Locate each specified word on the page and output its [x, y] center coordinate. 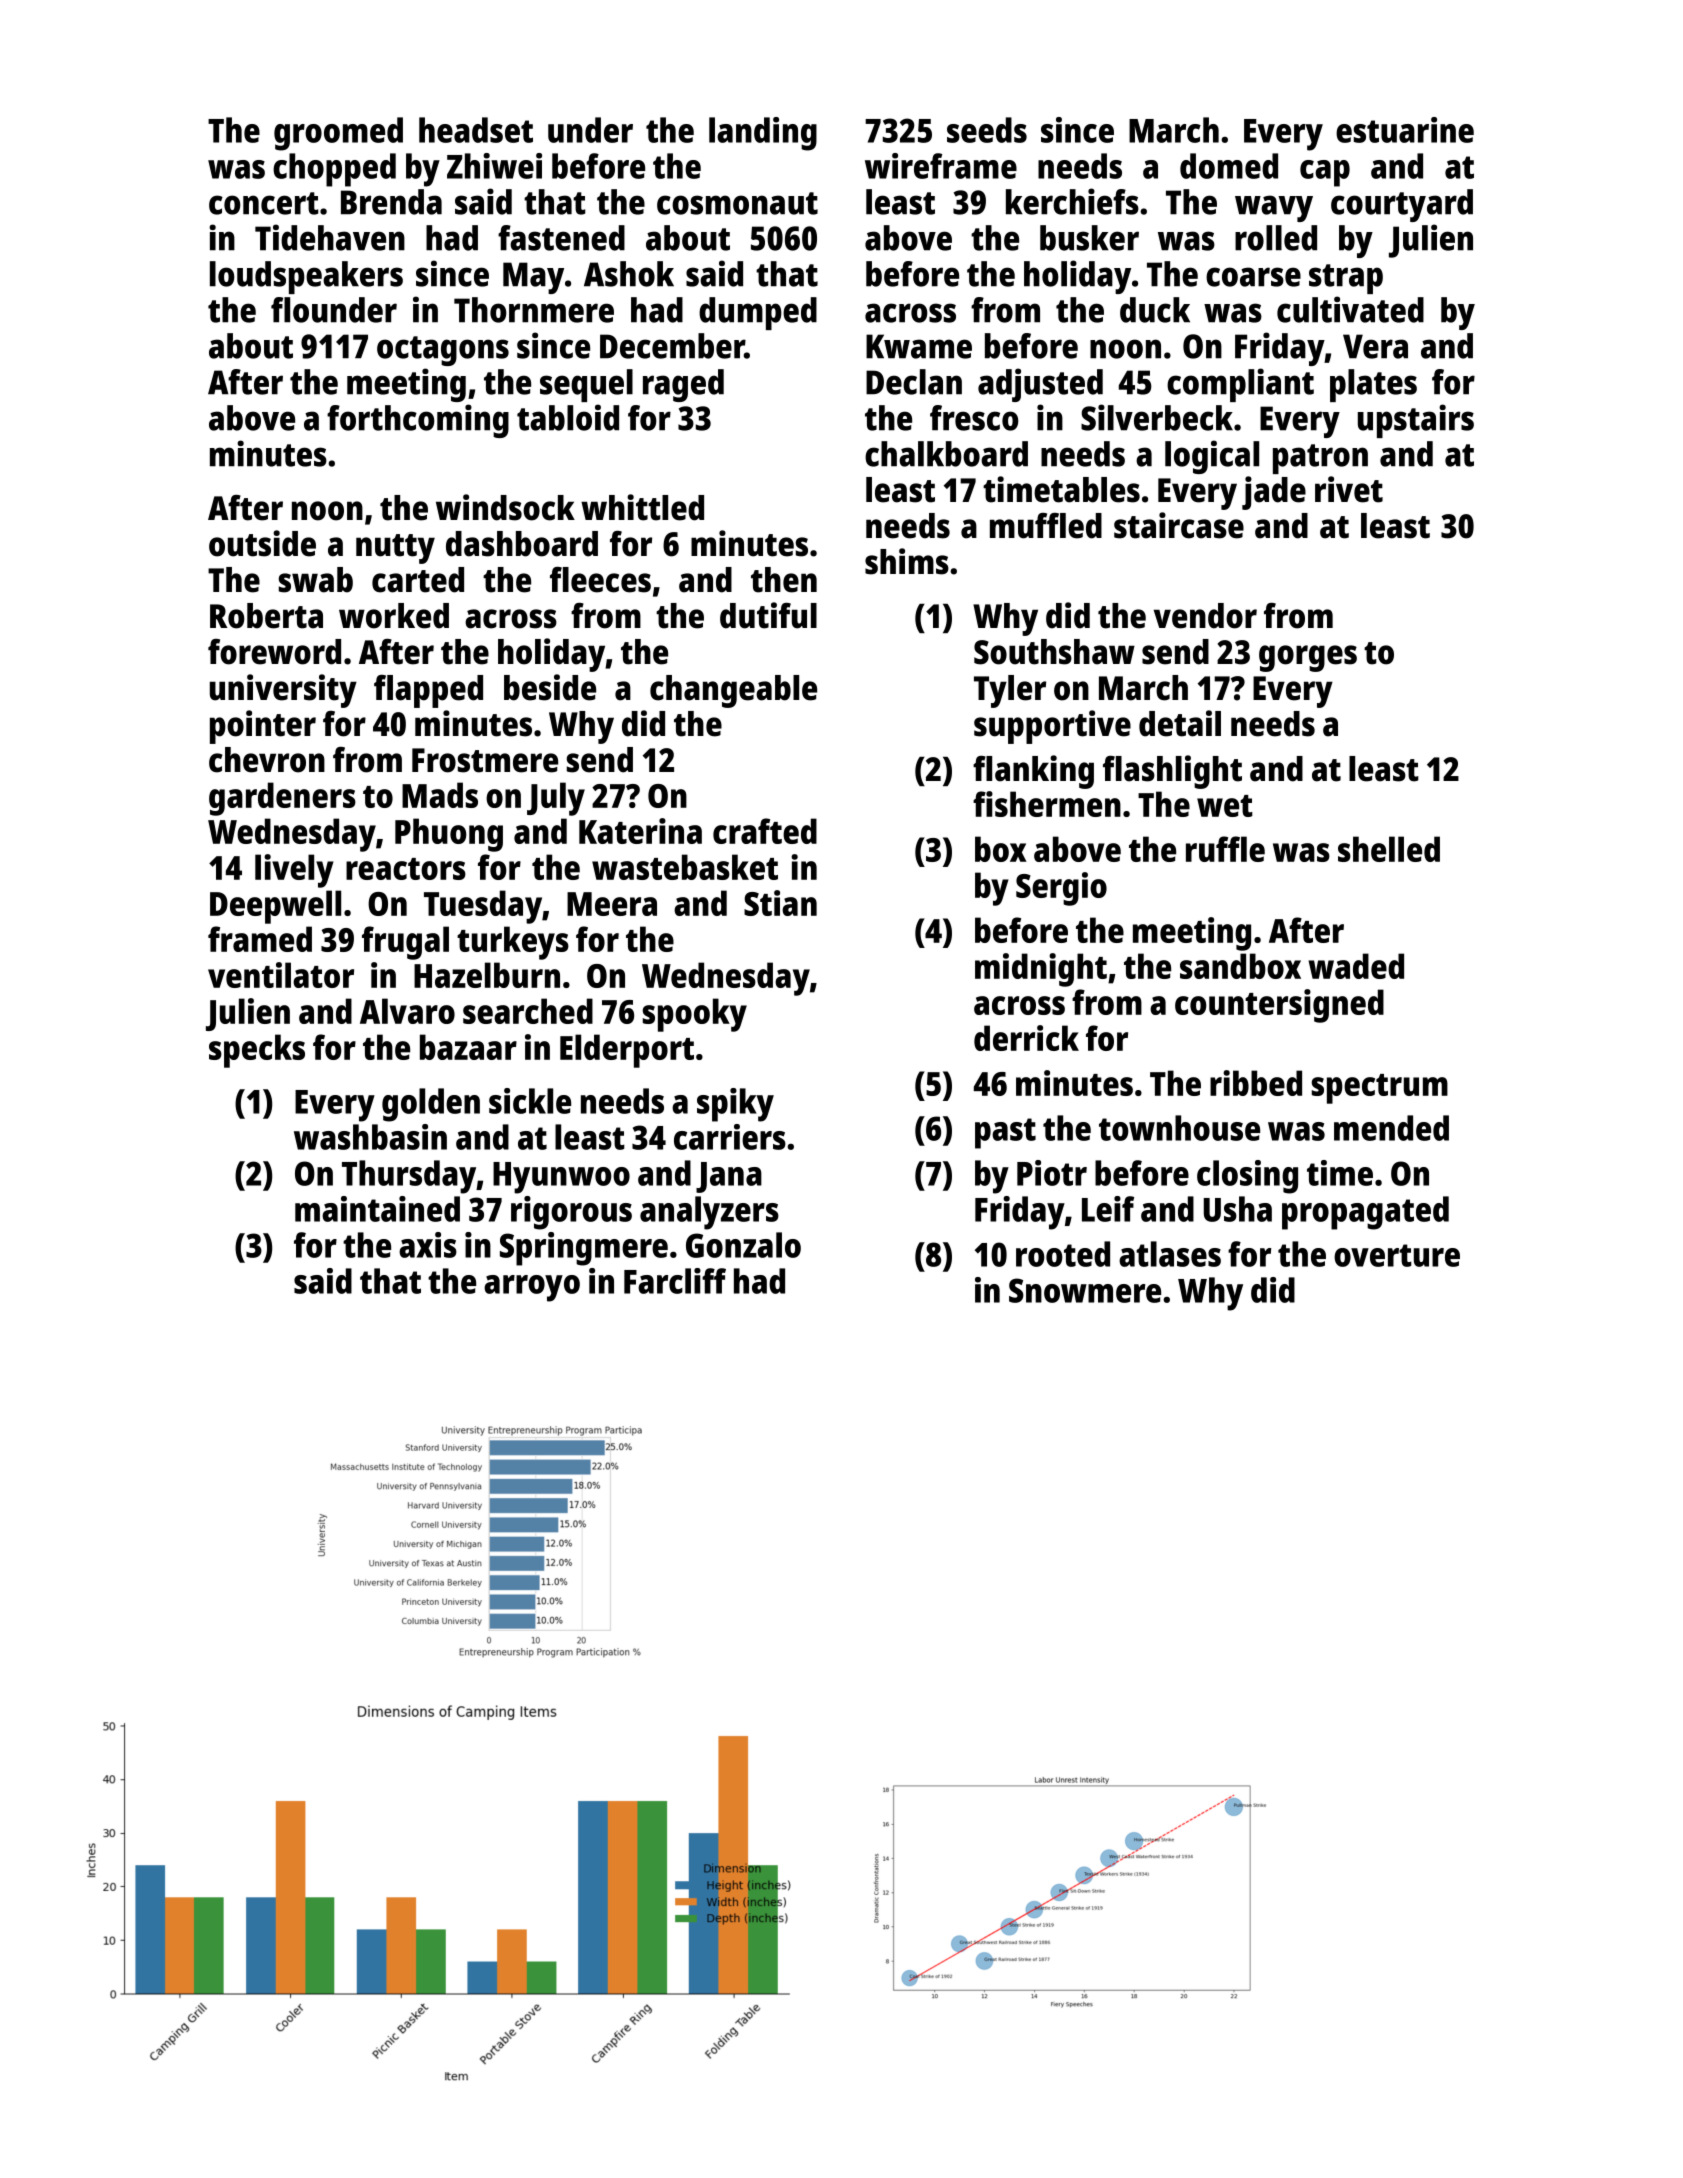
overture [1397, 1255]
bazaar [468, 1047]
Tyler [1010, 691]
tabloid [568, 417]
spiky [735, 1105]
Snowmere [1085, 1290]
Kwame [919, 346]
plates [1373, 385]
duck [1155, 310]
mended [1391, 1128]
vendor [1205, 616]
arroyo [532, 1288]
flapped [428, 691]
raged [683, 385]
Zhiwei [494, 166]
